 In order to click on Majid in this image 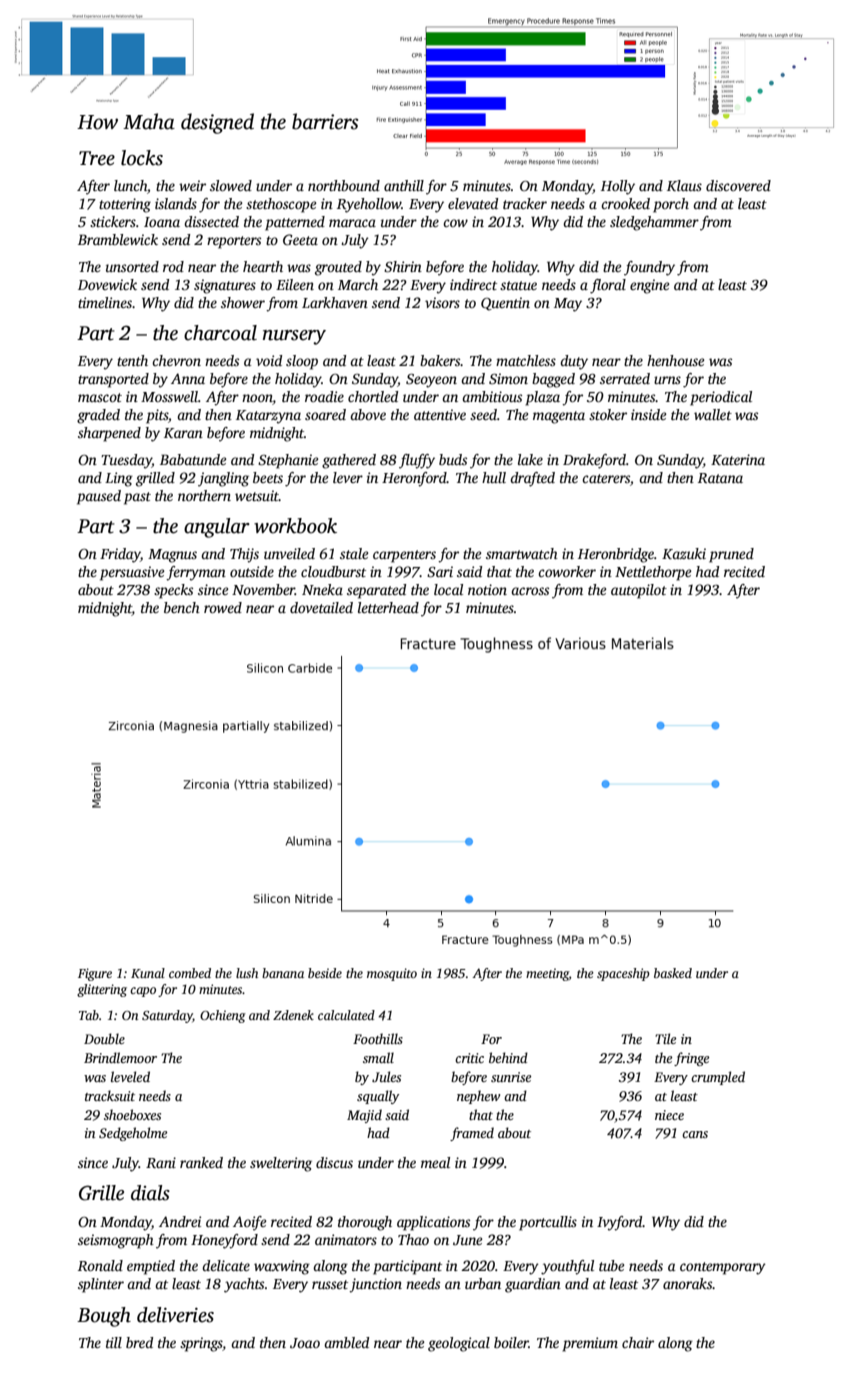, I will do `click(364, 1116)`.
